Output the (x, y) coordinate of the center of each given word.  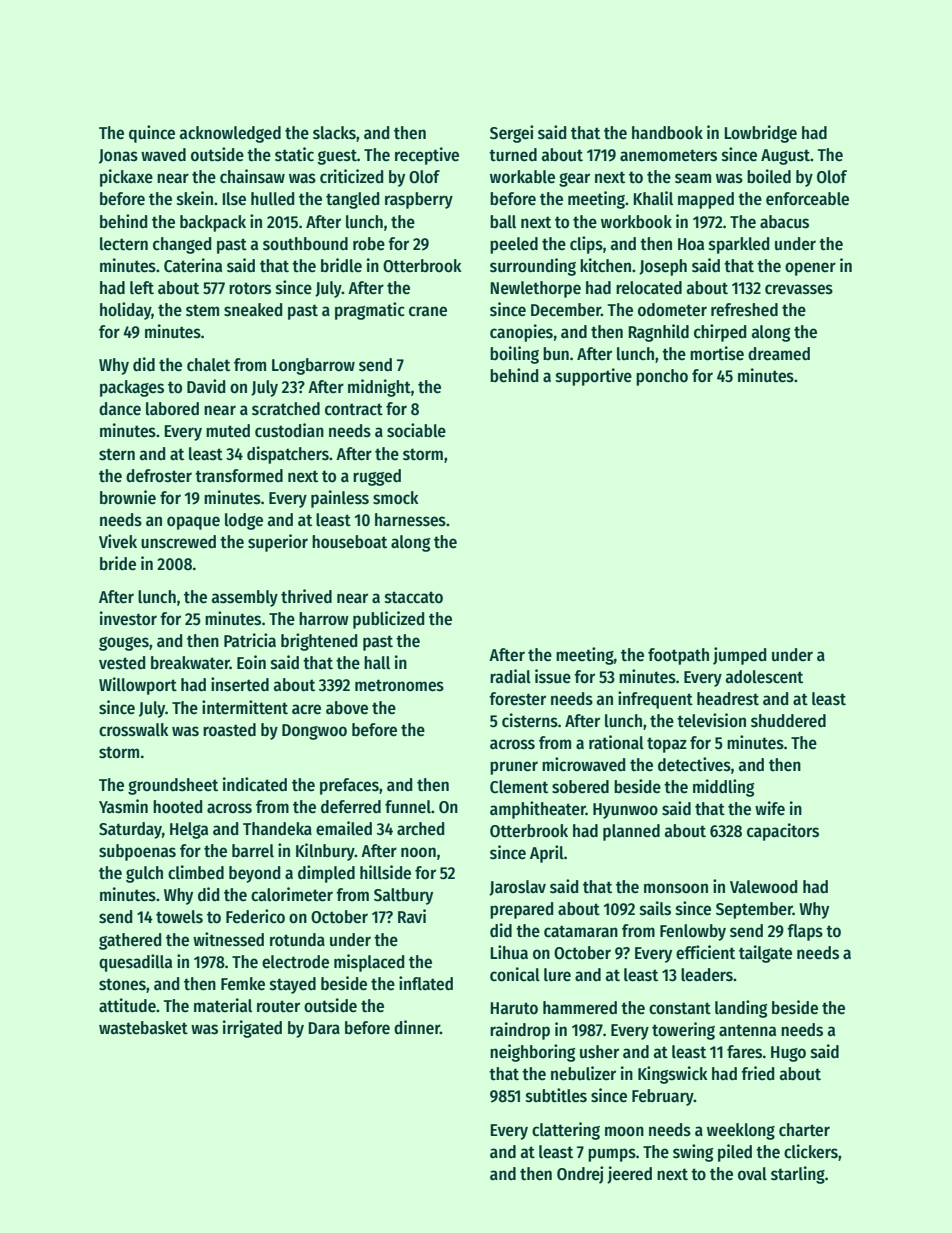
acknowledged (230, 134)
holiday (126, 311)
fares (744, 1052)
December (566, 310)
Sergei (512, 134)
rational (616, 742)
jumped (739, 656)
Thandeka (277, 829)
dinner (417, 1027)
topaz (667, 745)
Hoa (691, 244)
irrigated (252, 1029)
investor (128, 618)
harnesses (410, 520)
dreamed (779, 354)
